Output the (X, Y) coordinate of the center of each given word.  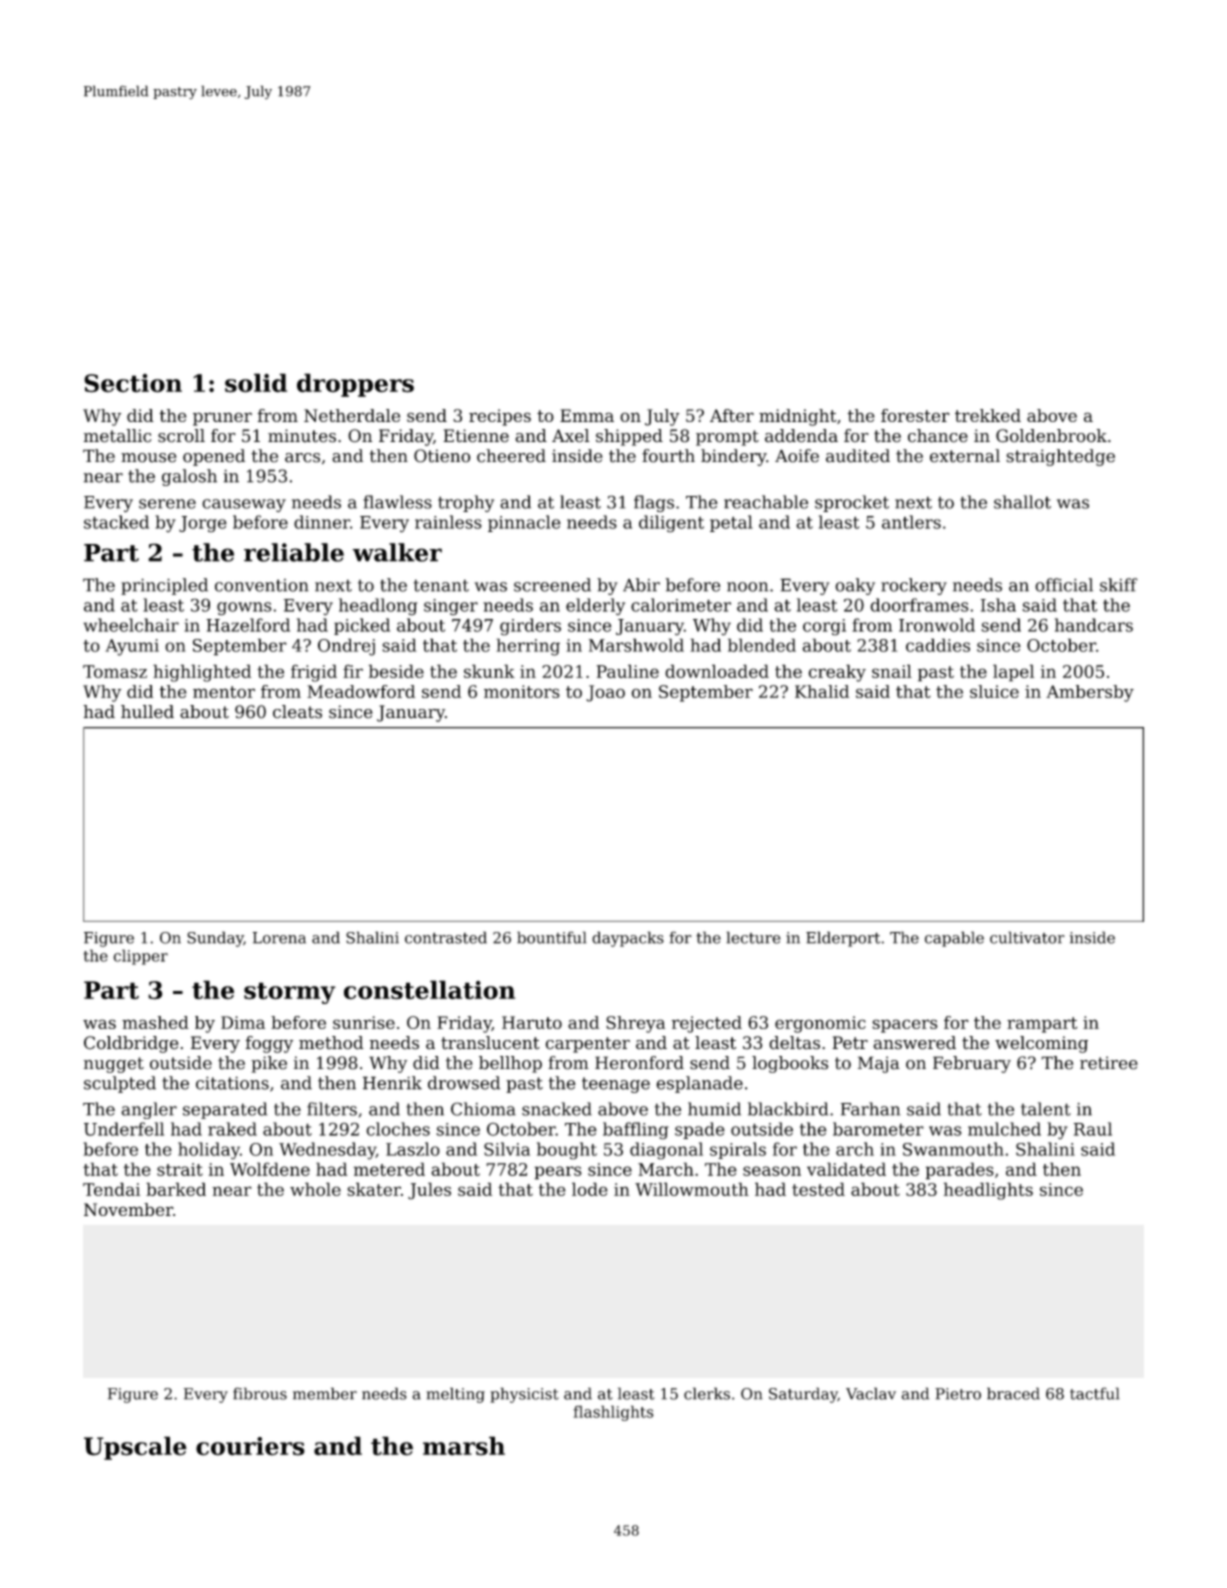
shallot (1022, 502)
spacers (905, 1026)
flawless (397, 502)
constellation (429, 990)
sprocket (852, 503)
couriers (250, 1446)
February (972, 1064)
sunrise (364, 1022)
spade (700, 1130)
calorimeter (681, 605)
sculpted (120, 1084)
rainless (448, 522)
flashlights (613, 1413)
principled (164, 586)
